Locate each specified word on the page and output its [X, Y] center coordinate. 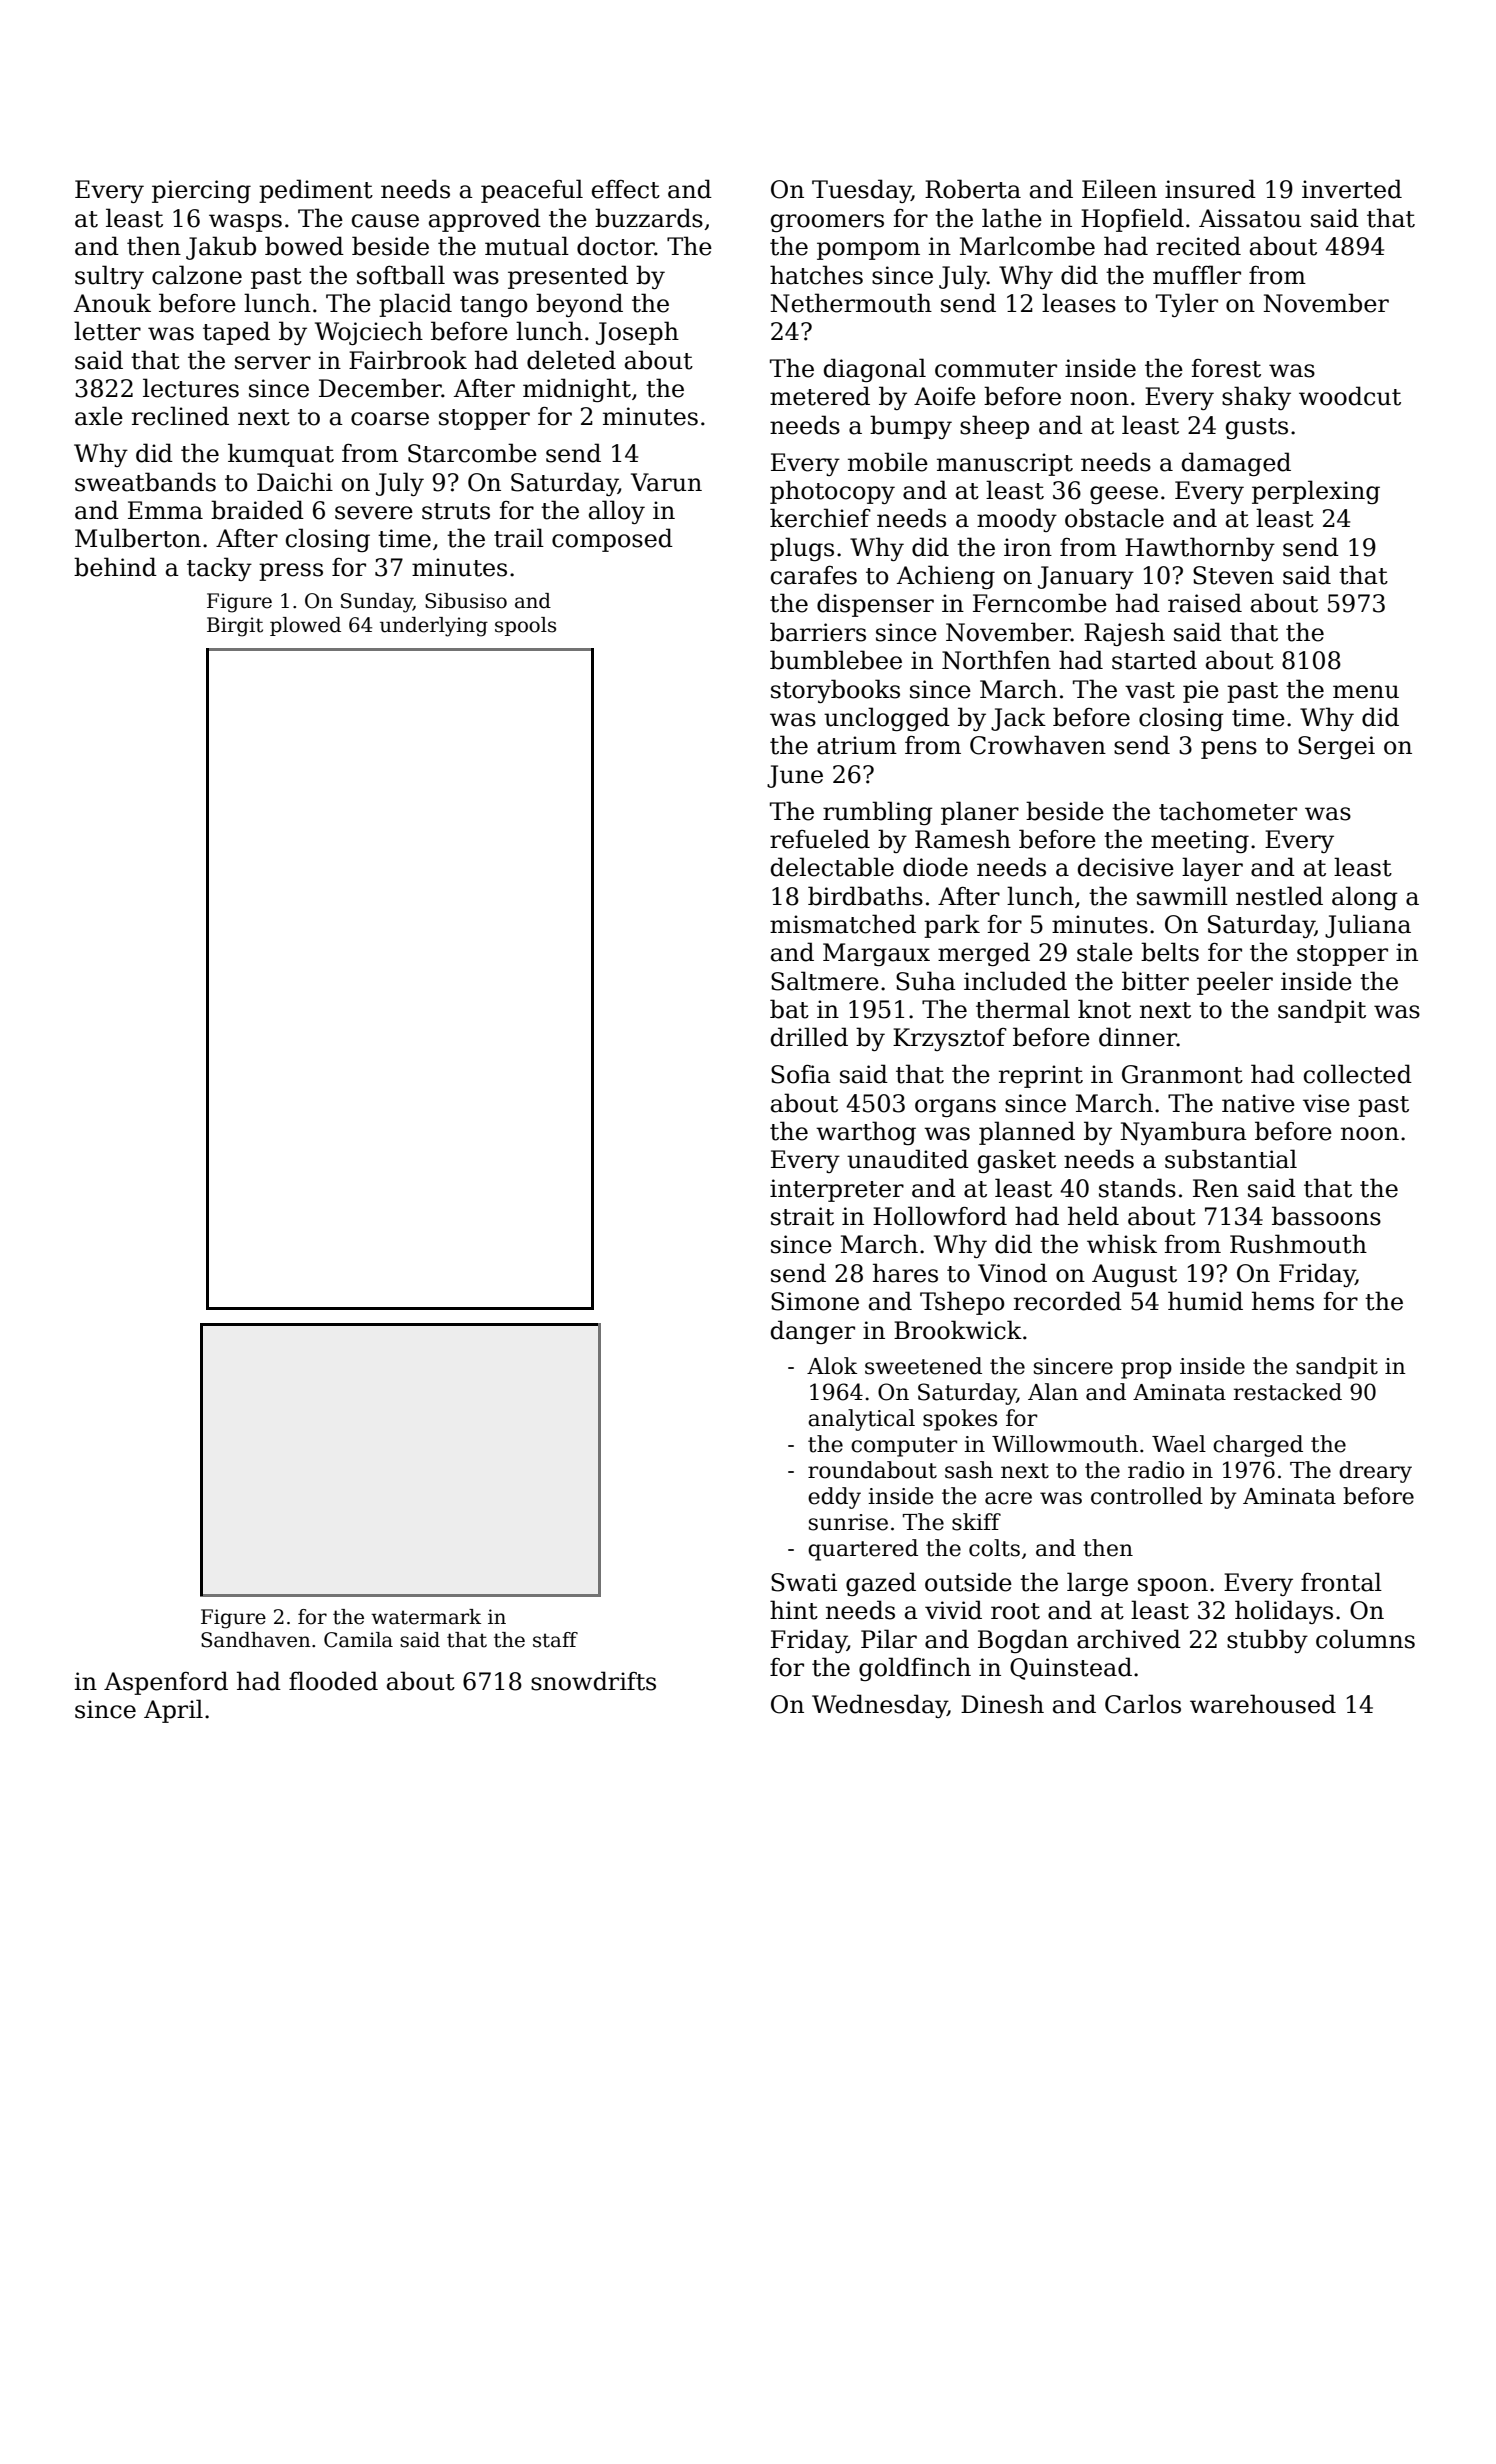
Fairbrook [408, 360]
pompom [868, 251]
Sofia [801, 1074]
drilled [809, 1037]
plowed [305, 626]
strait [802, 1216]
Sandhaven [256, 1640]
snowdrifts [593, 1681]
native [1258, 1103]
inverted [1352, 189]
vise [1326, 1103]
